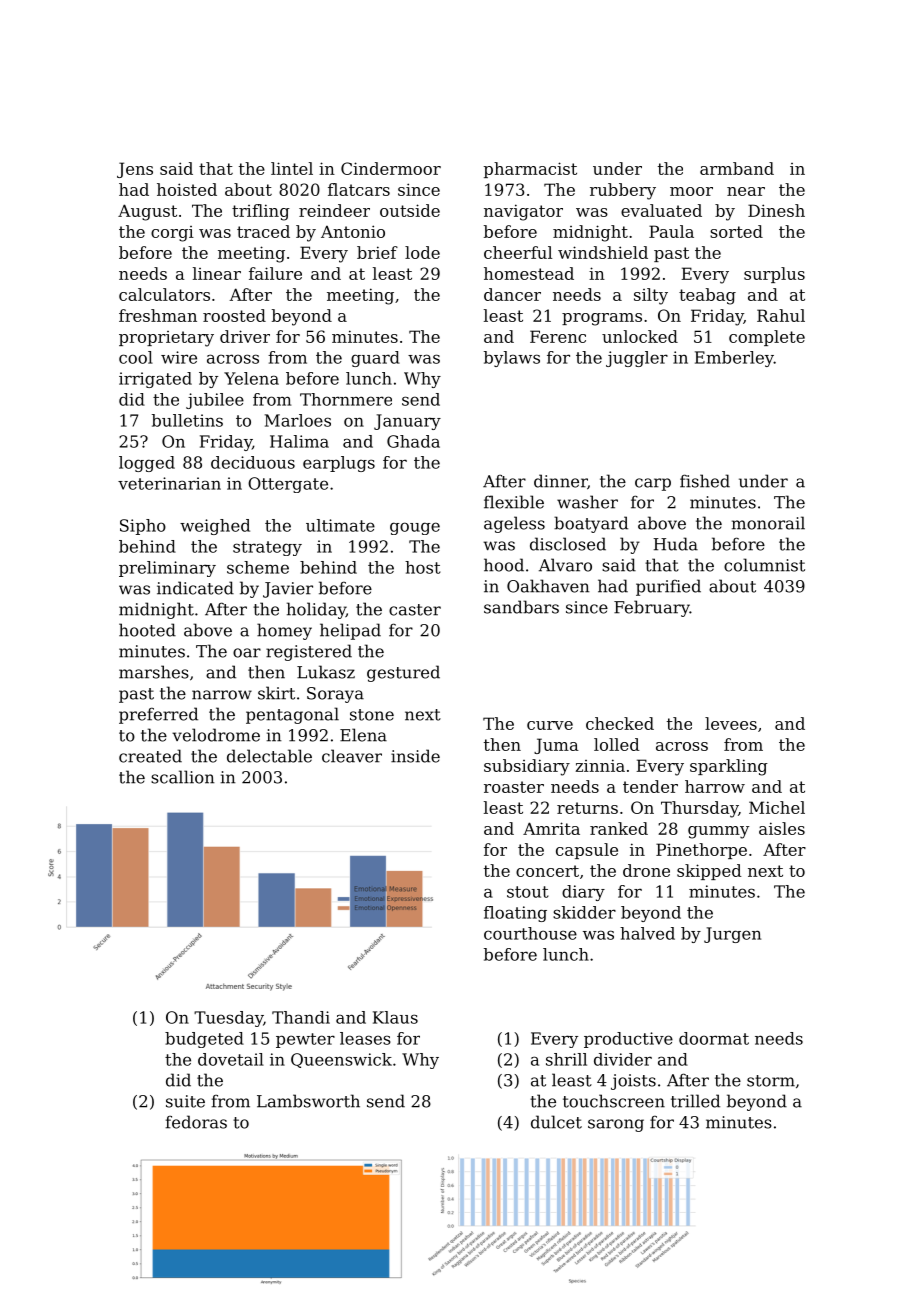 This screenshot has height=1311, width=924. I want to click on budgeted, so click(204, 1040).
